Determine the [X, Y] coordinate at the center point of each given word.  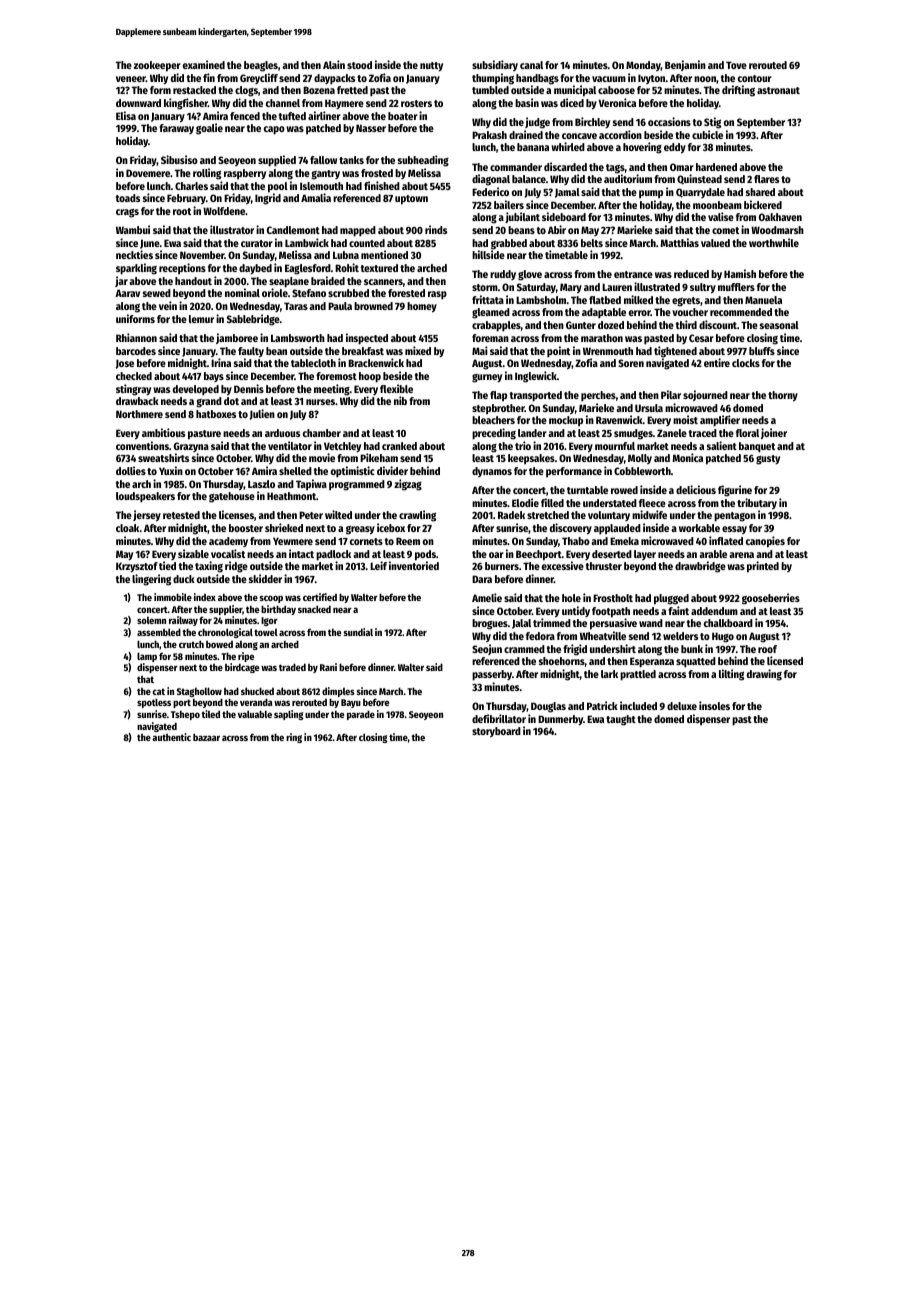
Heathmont [291, 496]
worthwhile [774, 242]
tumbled [490, 90]
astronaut [778, 90]
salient [722, 445]
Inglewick [536, 377]
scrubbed [348, 293]
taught [621, 720]
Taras [296, 306]
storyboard [496, 732]
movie [322, 457]
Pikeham [379, 457]
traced [703, 433]
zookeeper [157, 66]
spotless [154, 703]
